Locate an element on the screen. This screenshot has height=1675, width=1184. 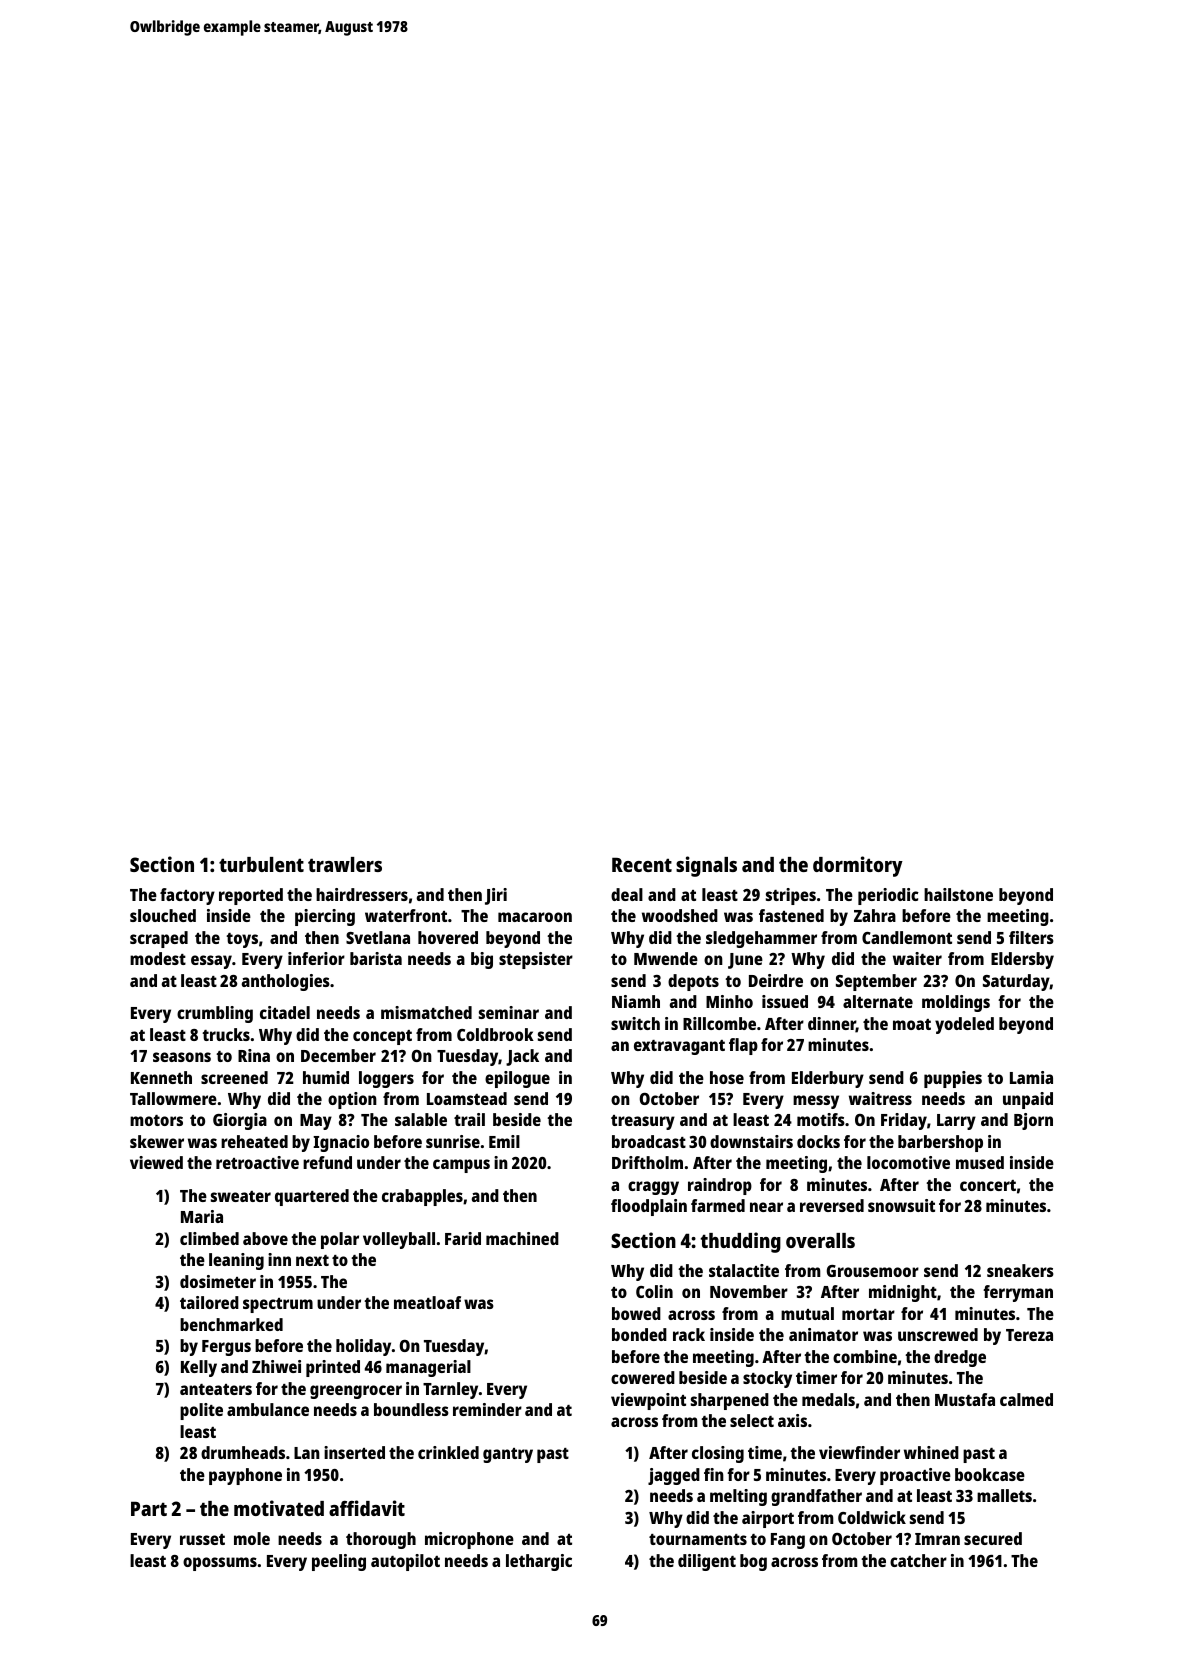
calmed is located at coordinates (1026, 1399).
